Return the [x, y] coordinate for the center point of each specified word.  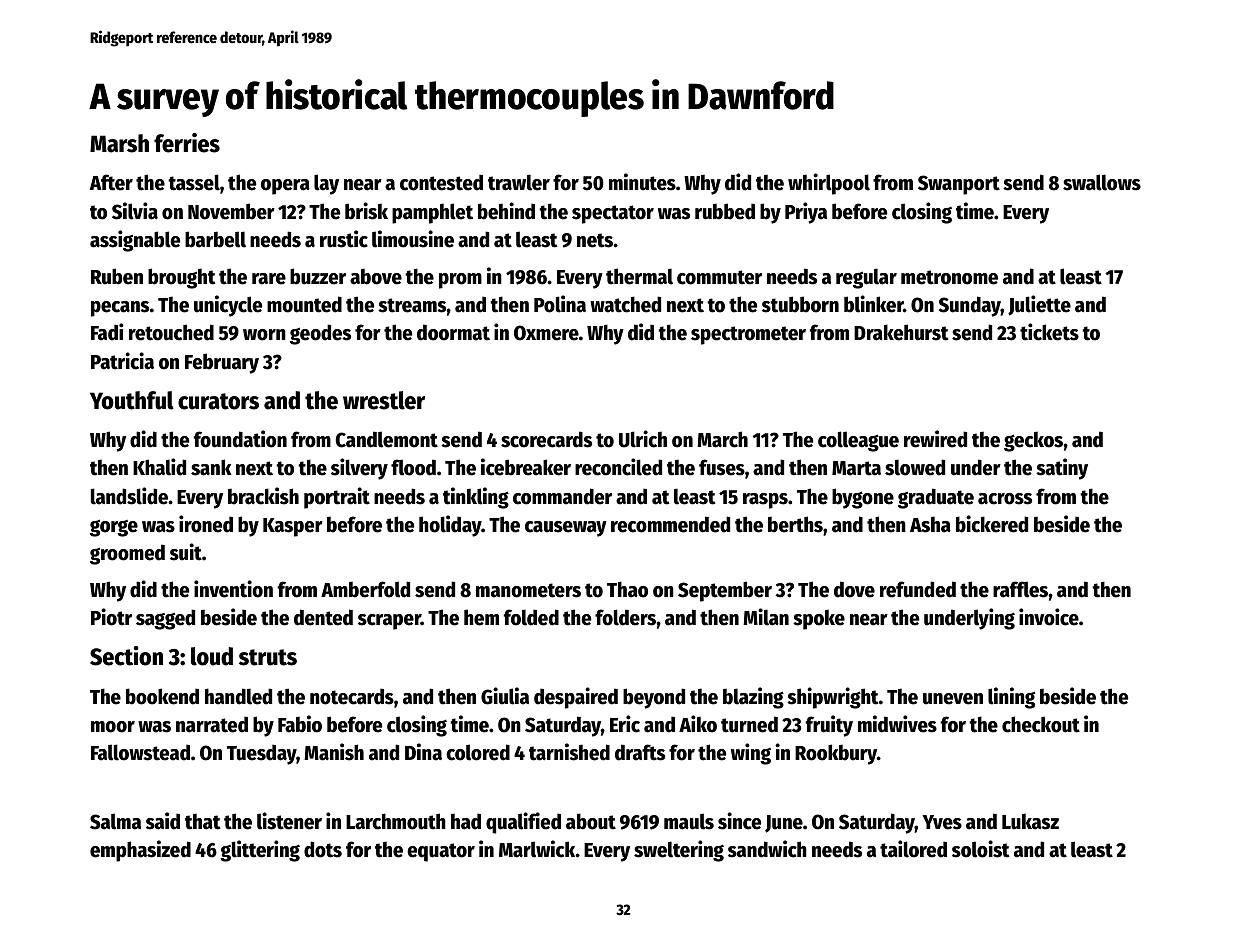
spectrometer [748, 335]
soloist [981, 849]
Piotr [111, 617]
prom [460, 281]
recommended [670, 524]
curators [218, 401]
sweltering [679, 851]
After [111, 182]
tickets [1049, 332]
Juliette [1039, 305]
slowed [915, 467]
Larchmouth [396, 821]
